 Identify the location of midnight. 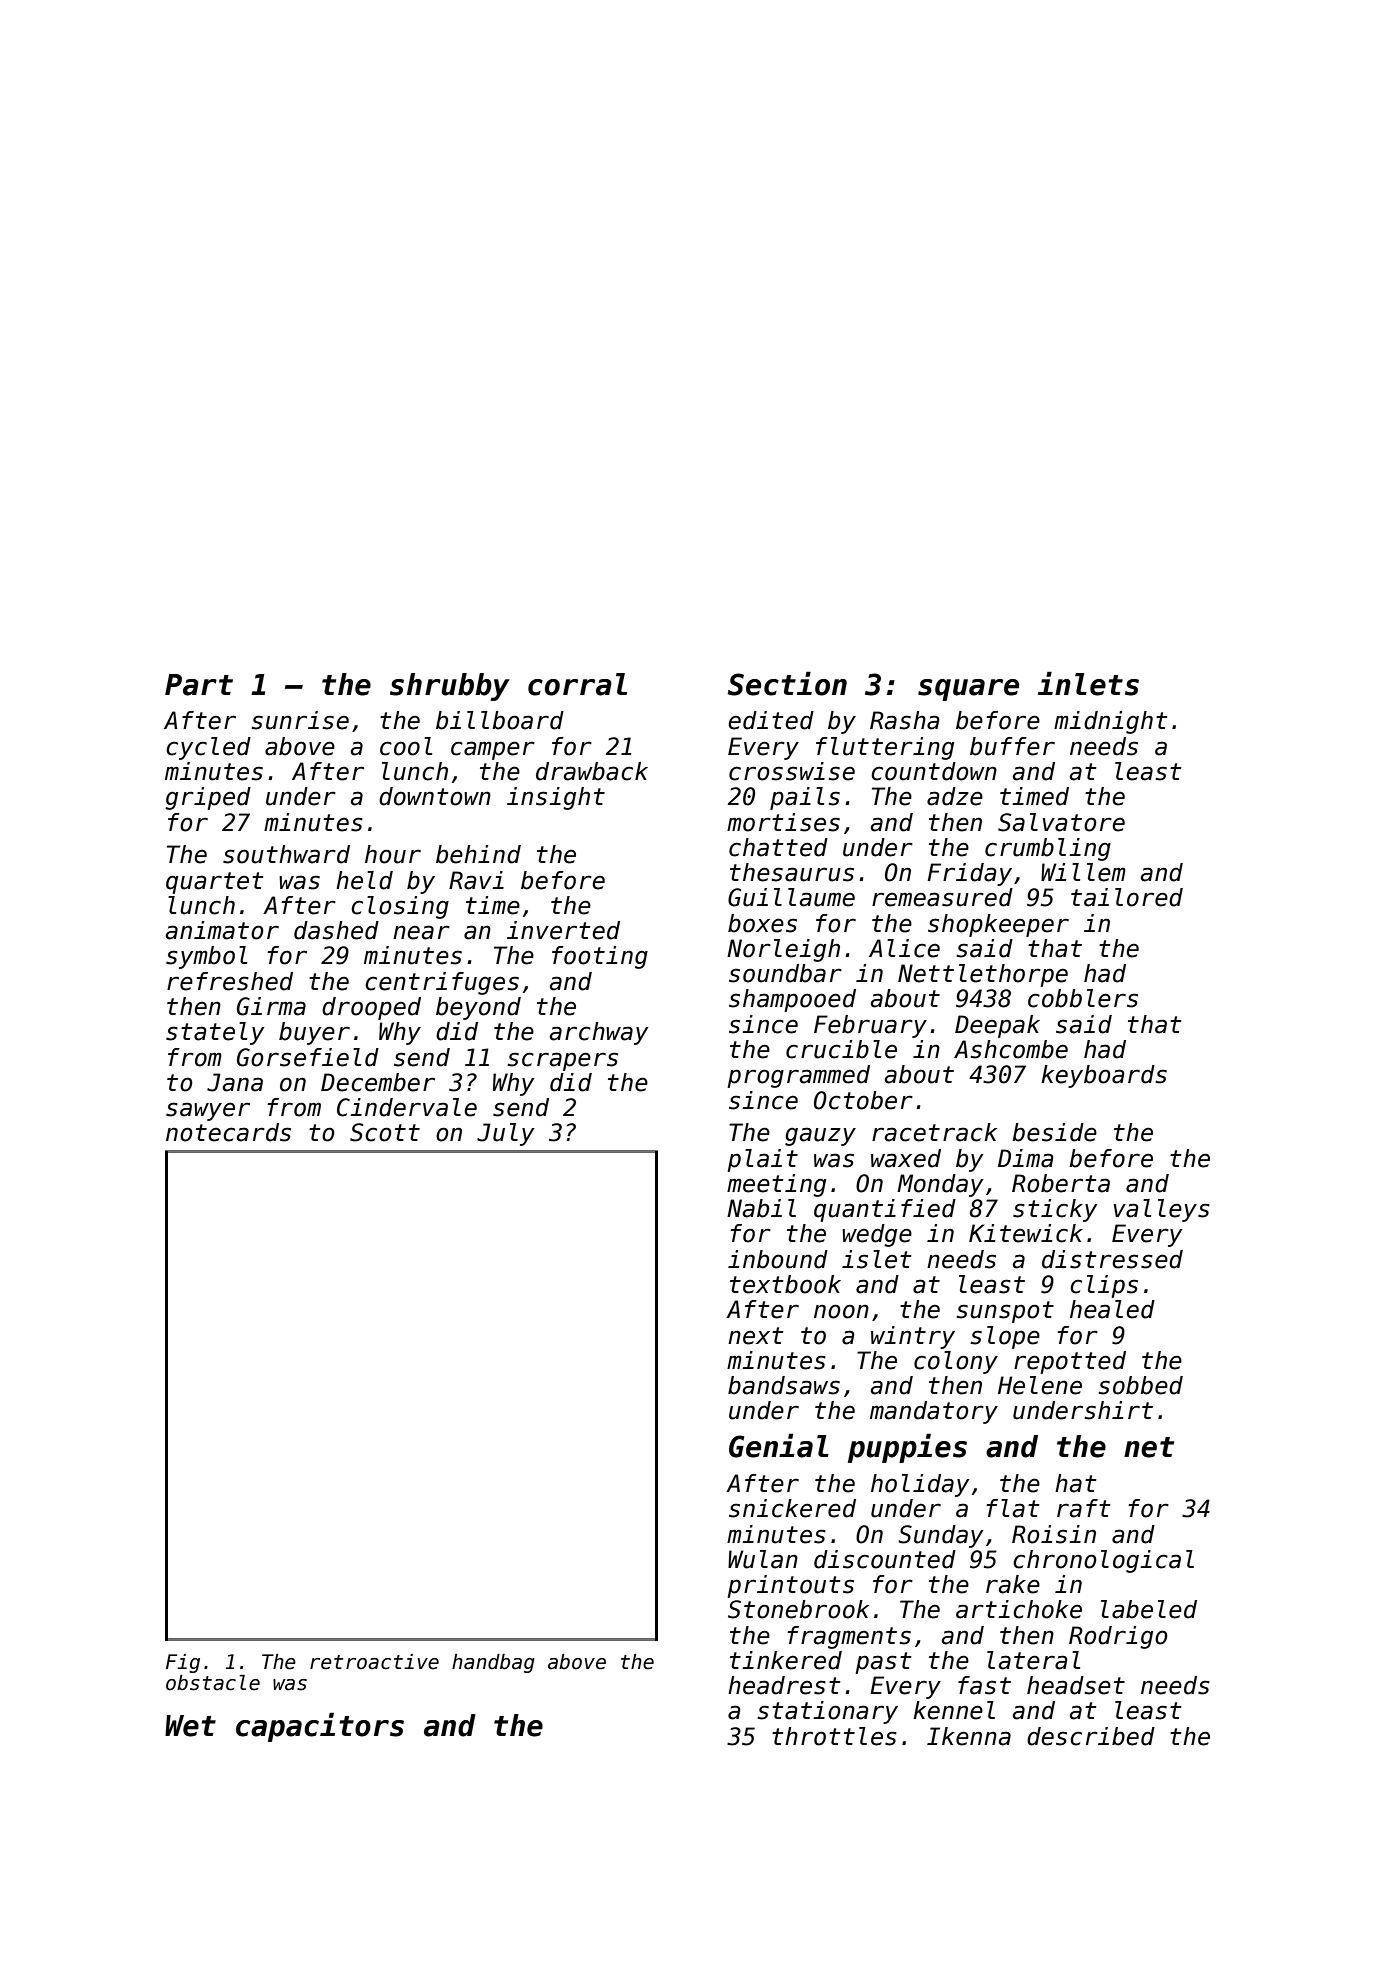
(1111, 722).
